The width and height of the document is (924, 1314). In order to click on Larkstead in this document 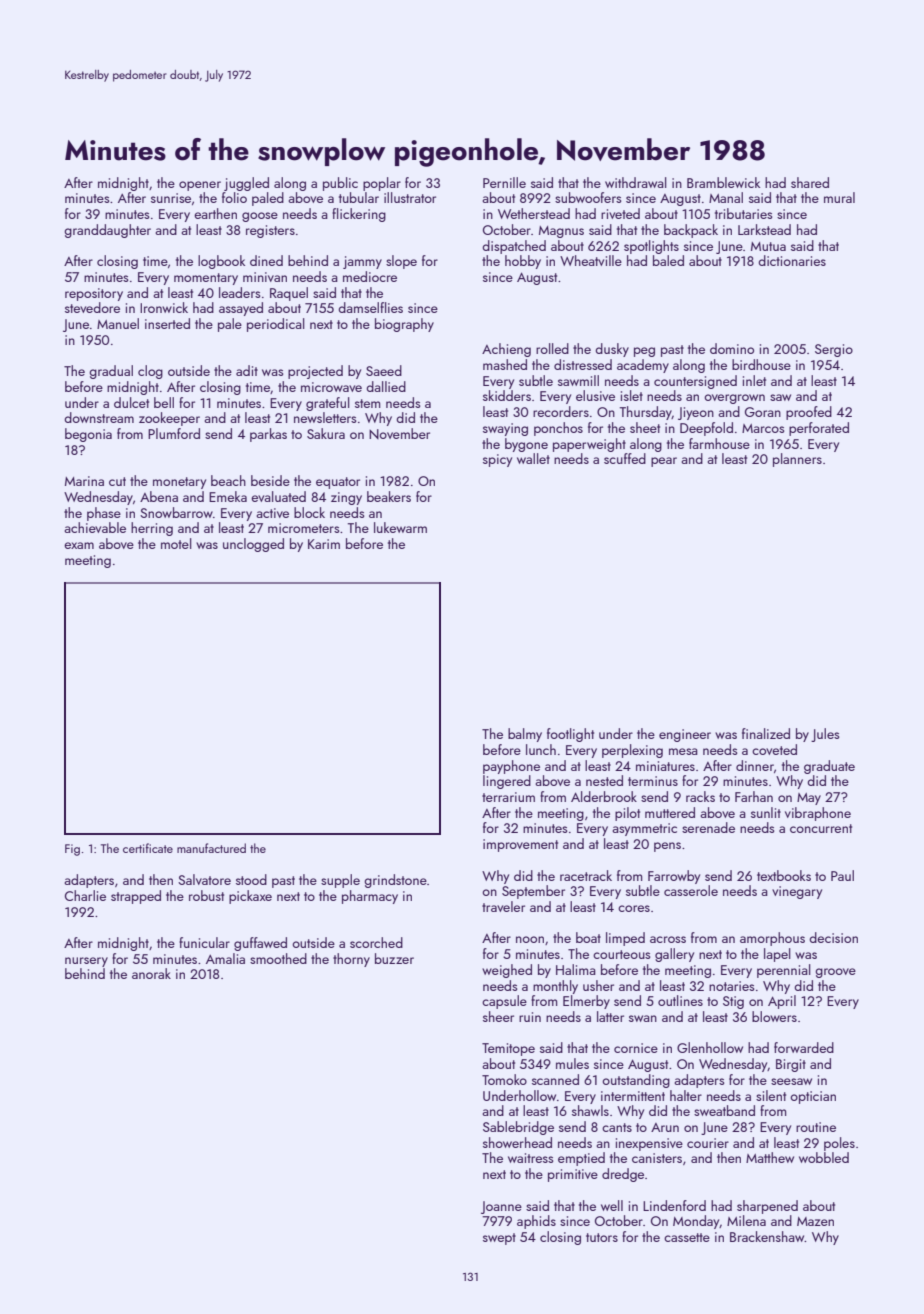, I will do `click(764, 229)`.
